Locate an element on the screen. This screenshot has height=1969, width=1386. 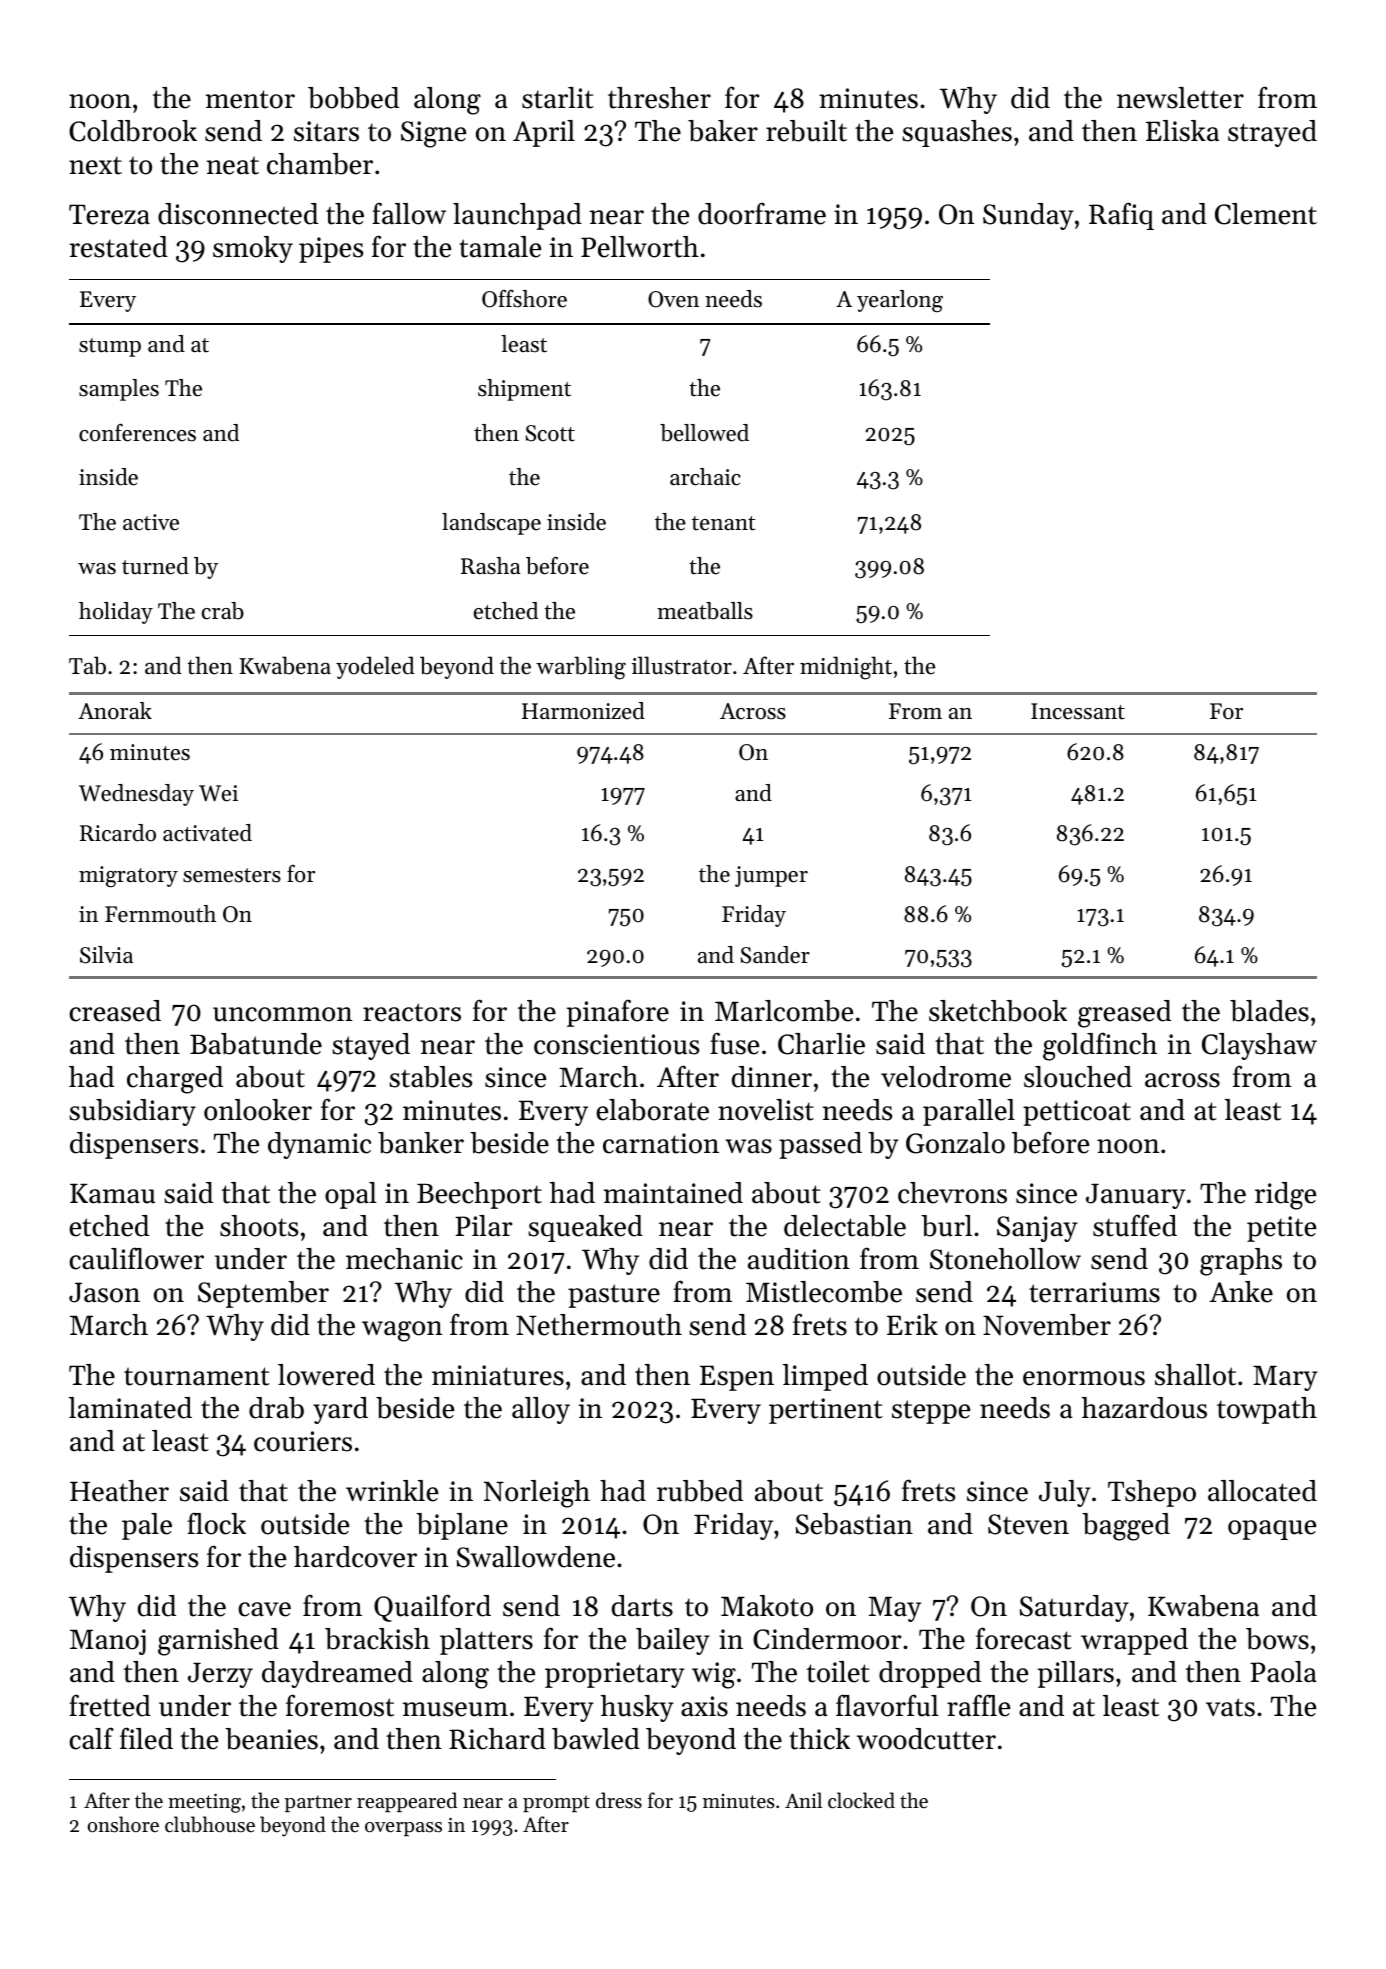
pinafore is located at coordinates (618, 1013).
